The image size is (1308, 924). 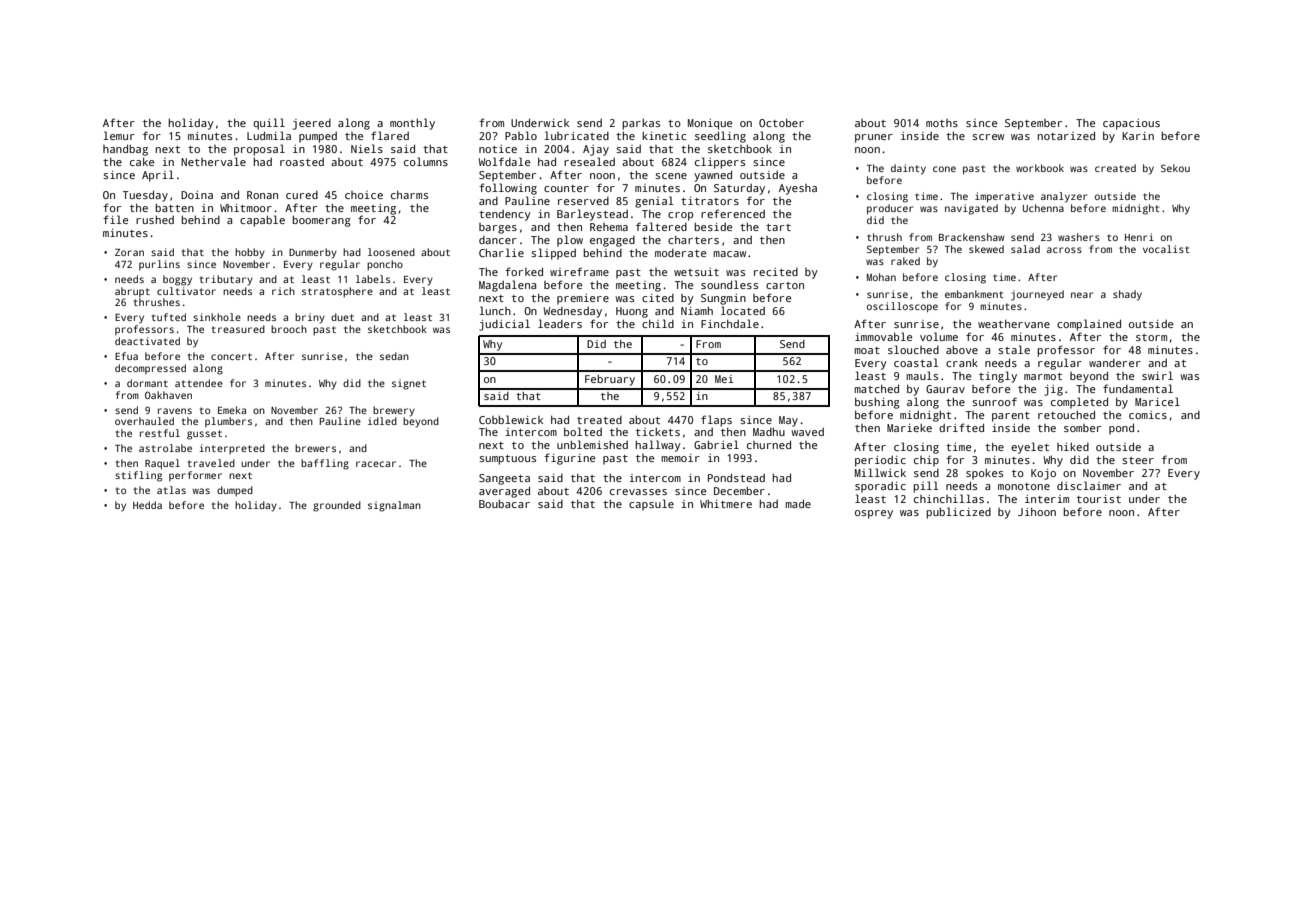 I want to click on lemur, so click(x=119, y=135).
